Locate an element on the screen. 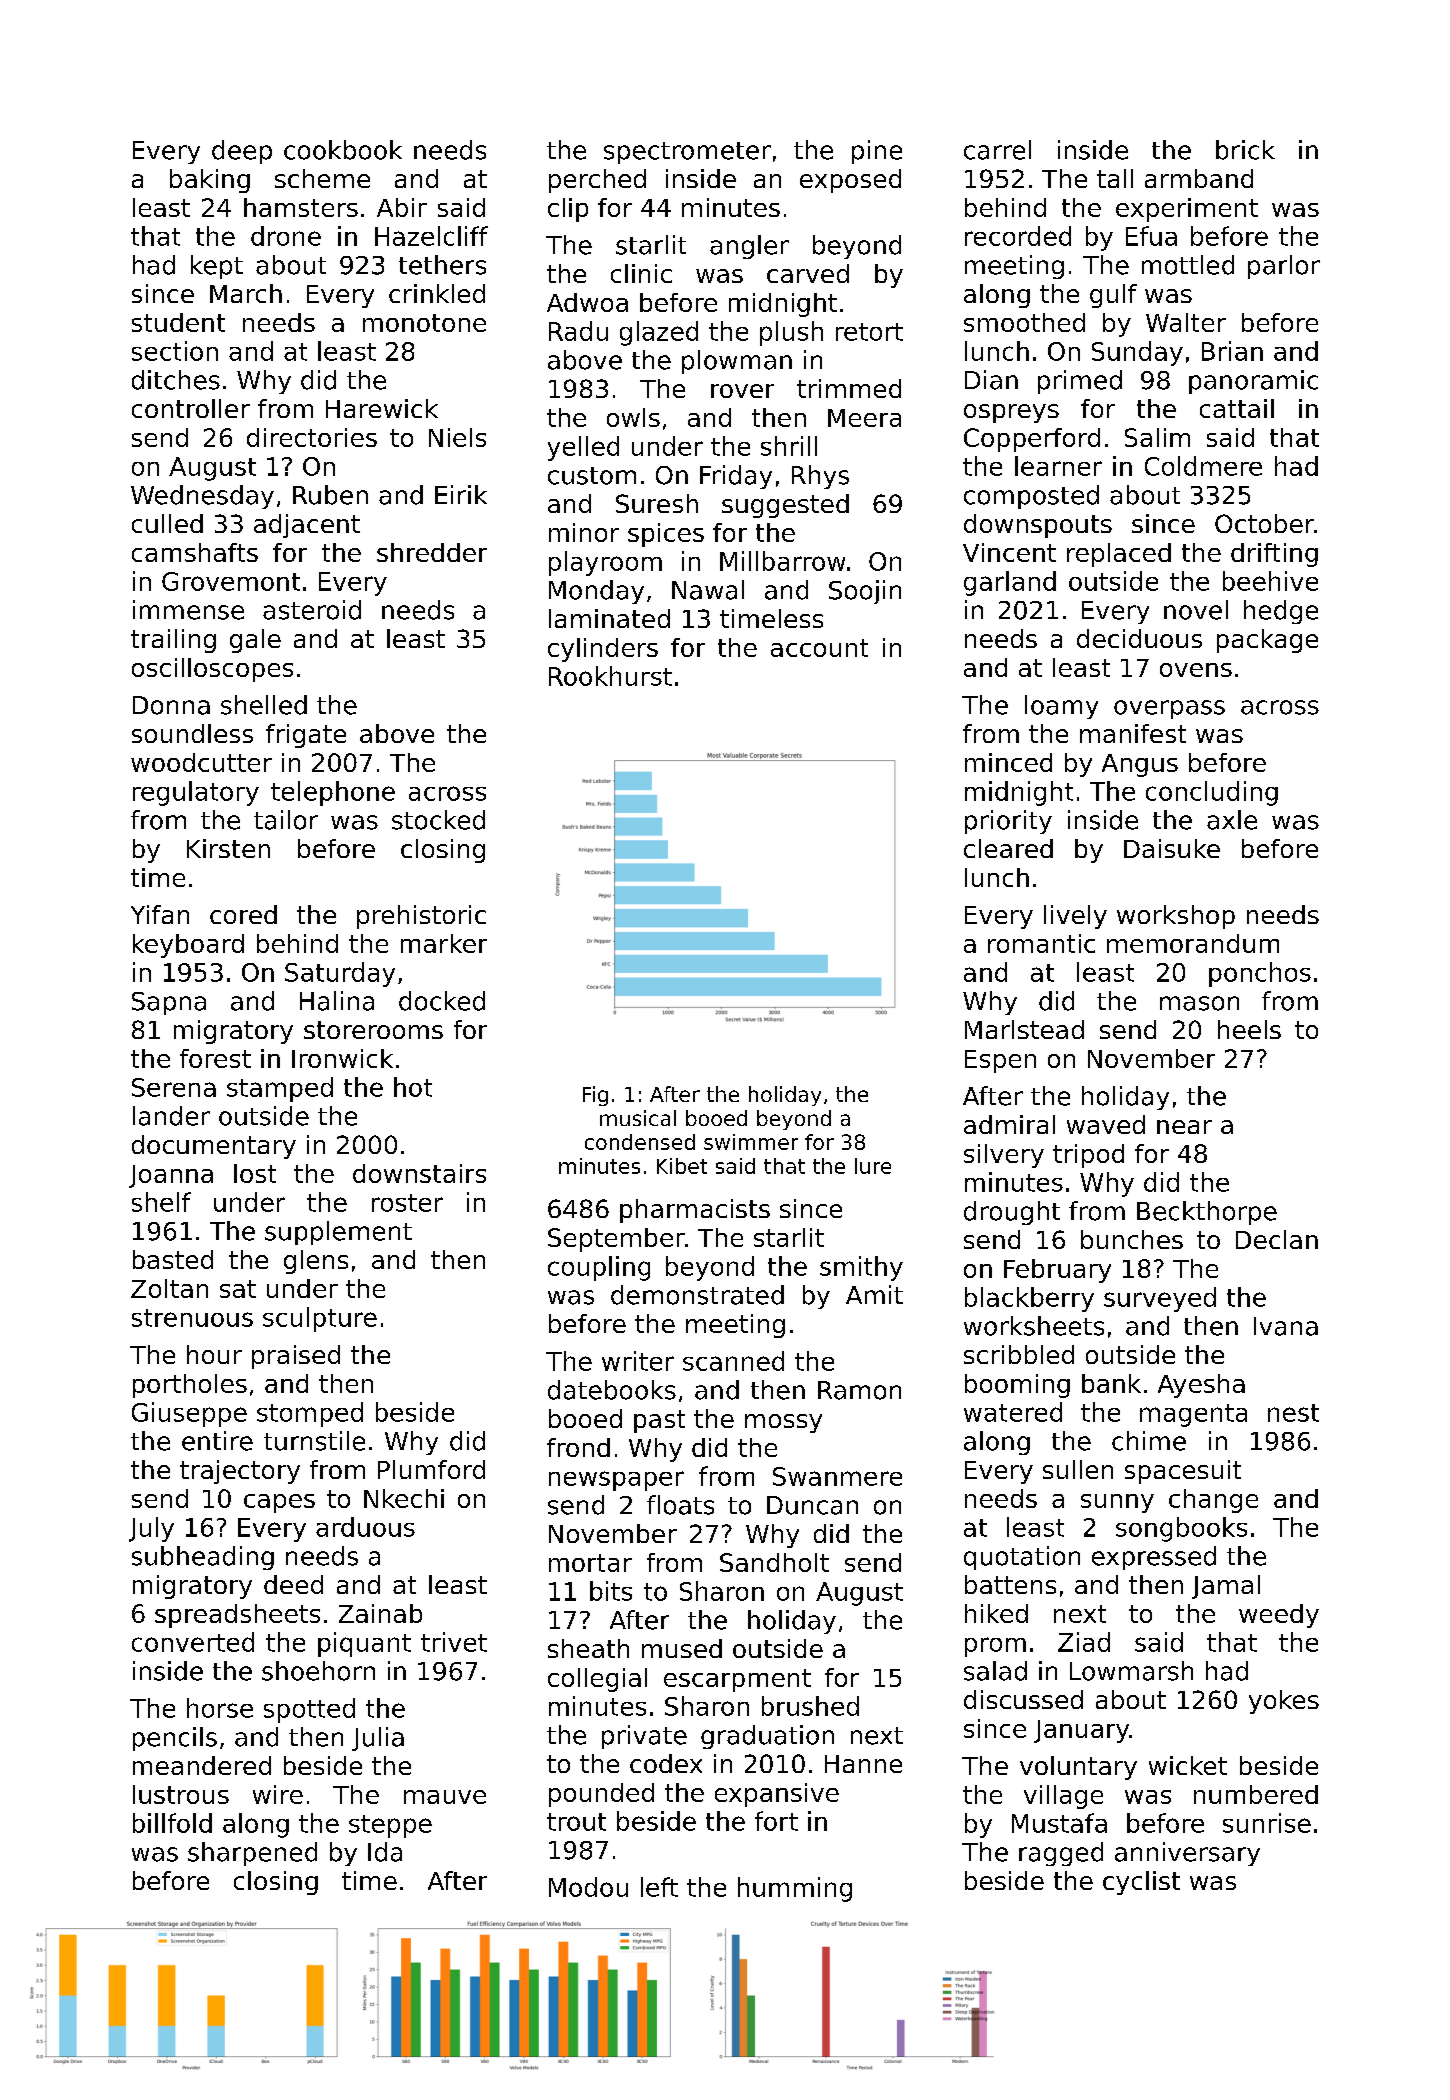  chime is located at coordinates (1149, 1441).
